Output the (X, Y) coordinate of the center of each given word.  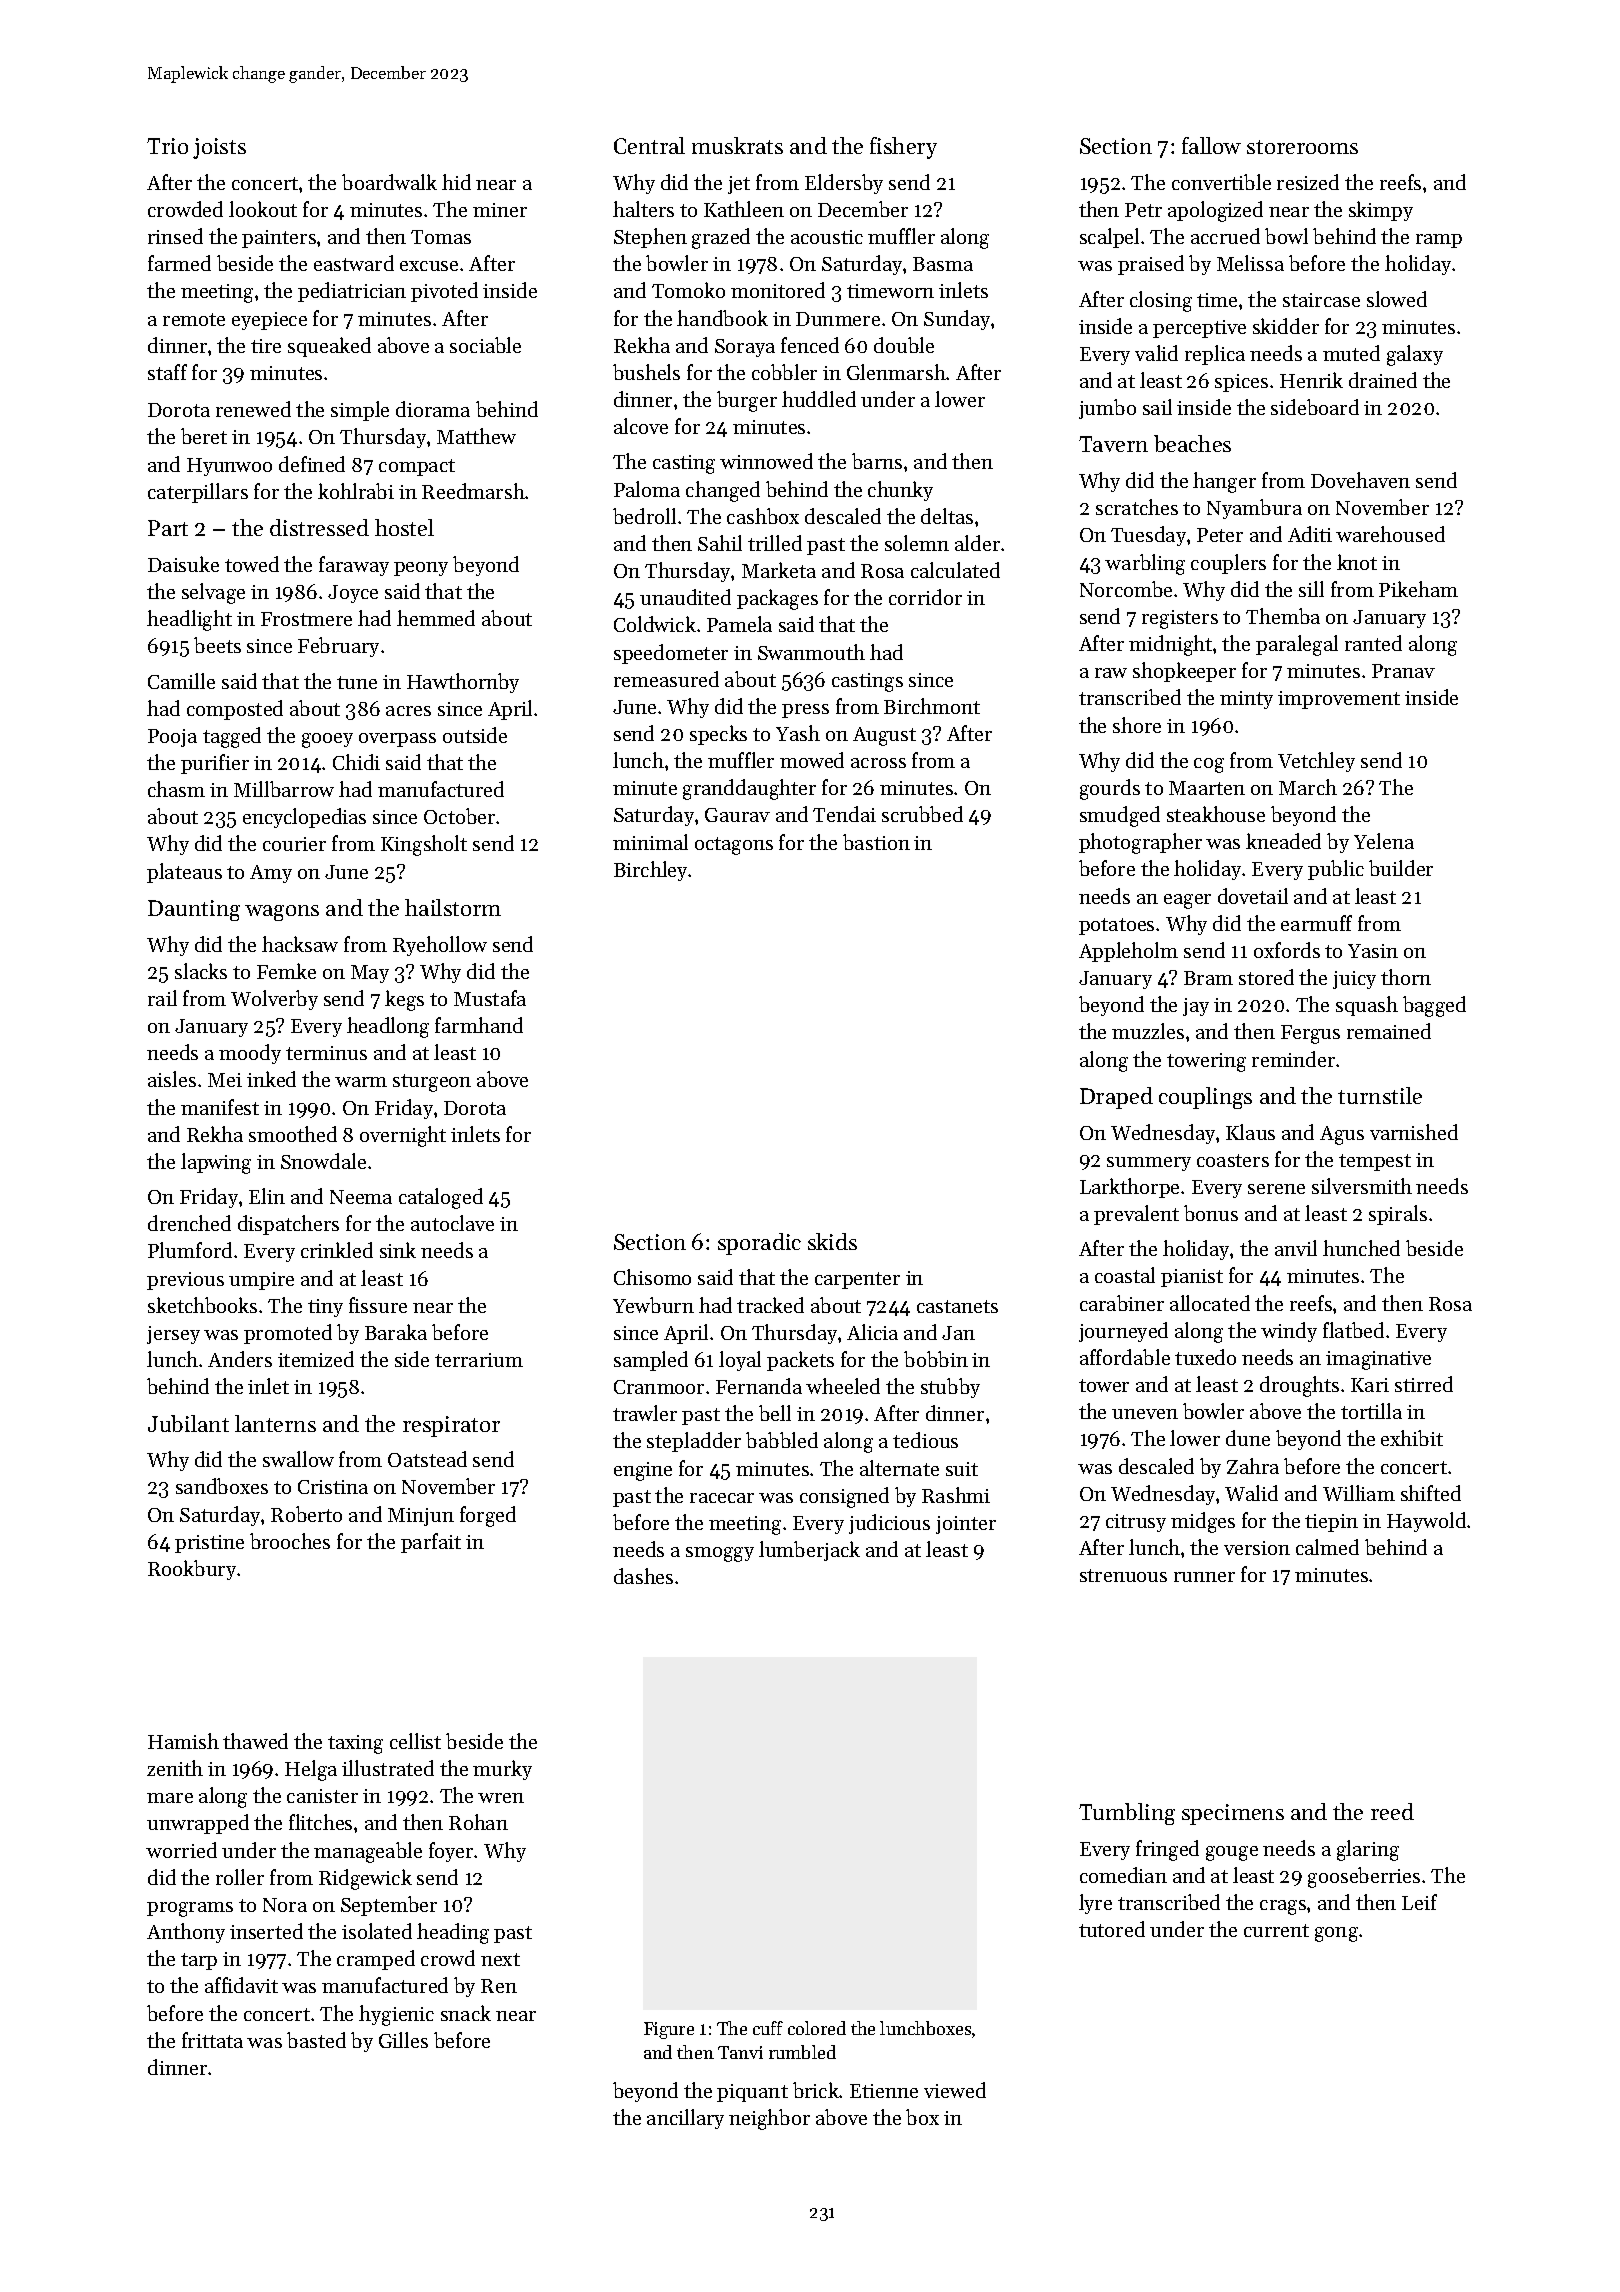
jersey (173, 1335)
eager (1187, 901)
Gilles (403, 2040)
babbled (782, 1440)
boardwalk (389, 182)
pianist (1192, 1278)
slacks (201, 971)
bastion (876, 842)
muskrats (737, 145)
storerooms (1302, 147)
